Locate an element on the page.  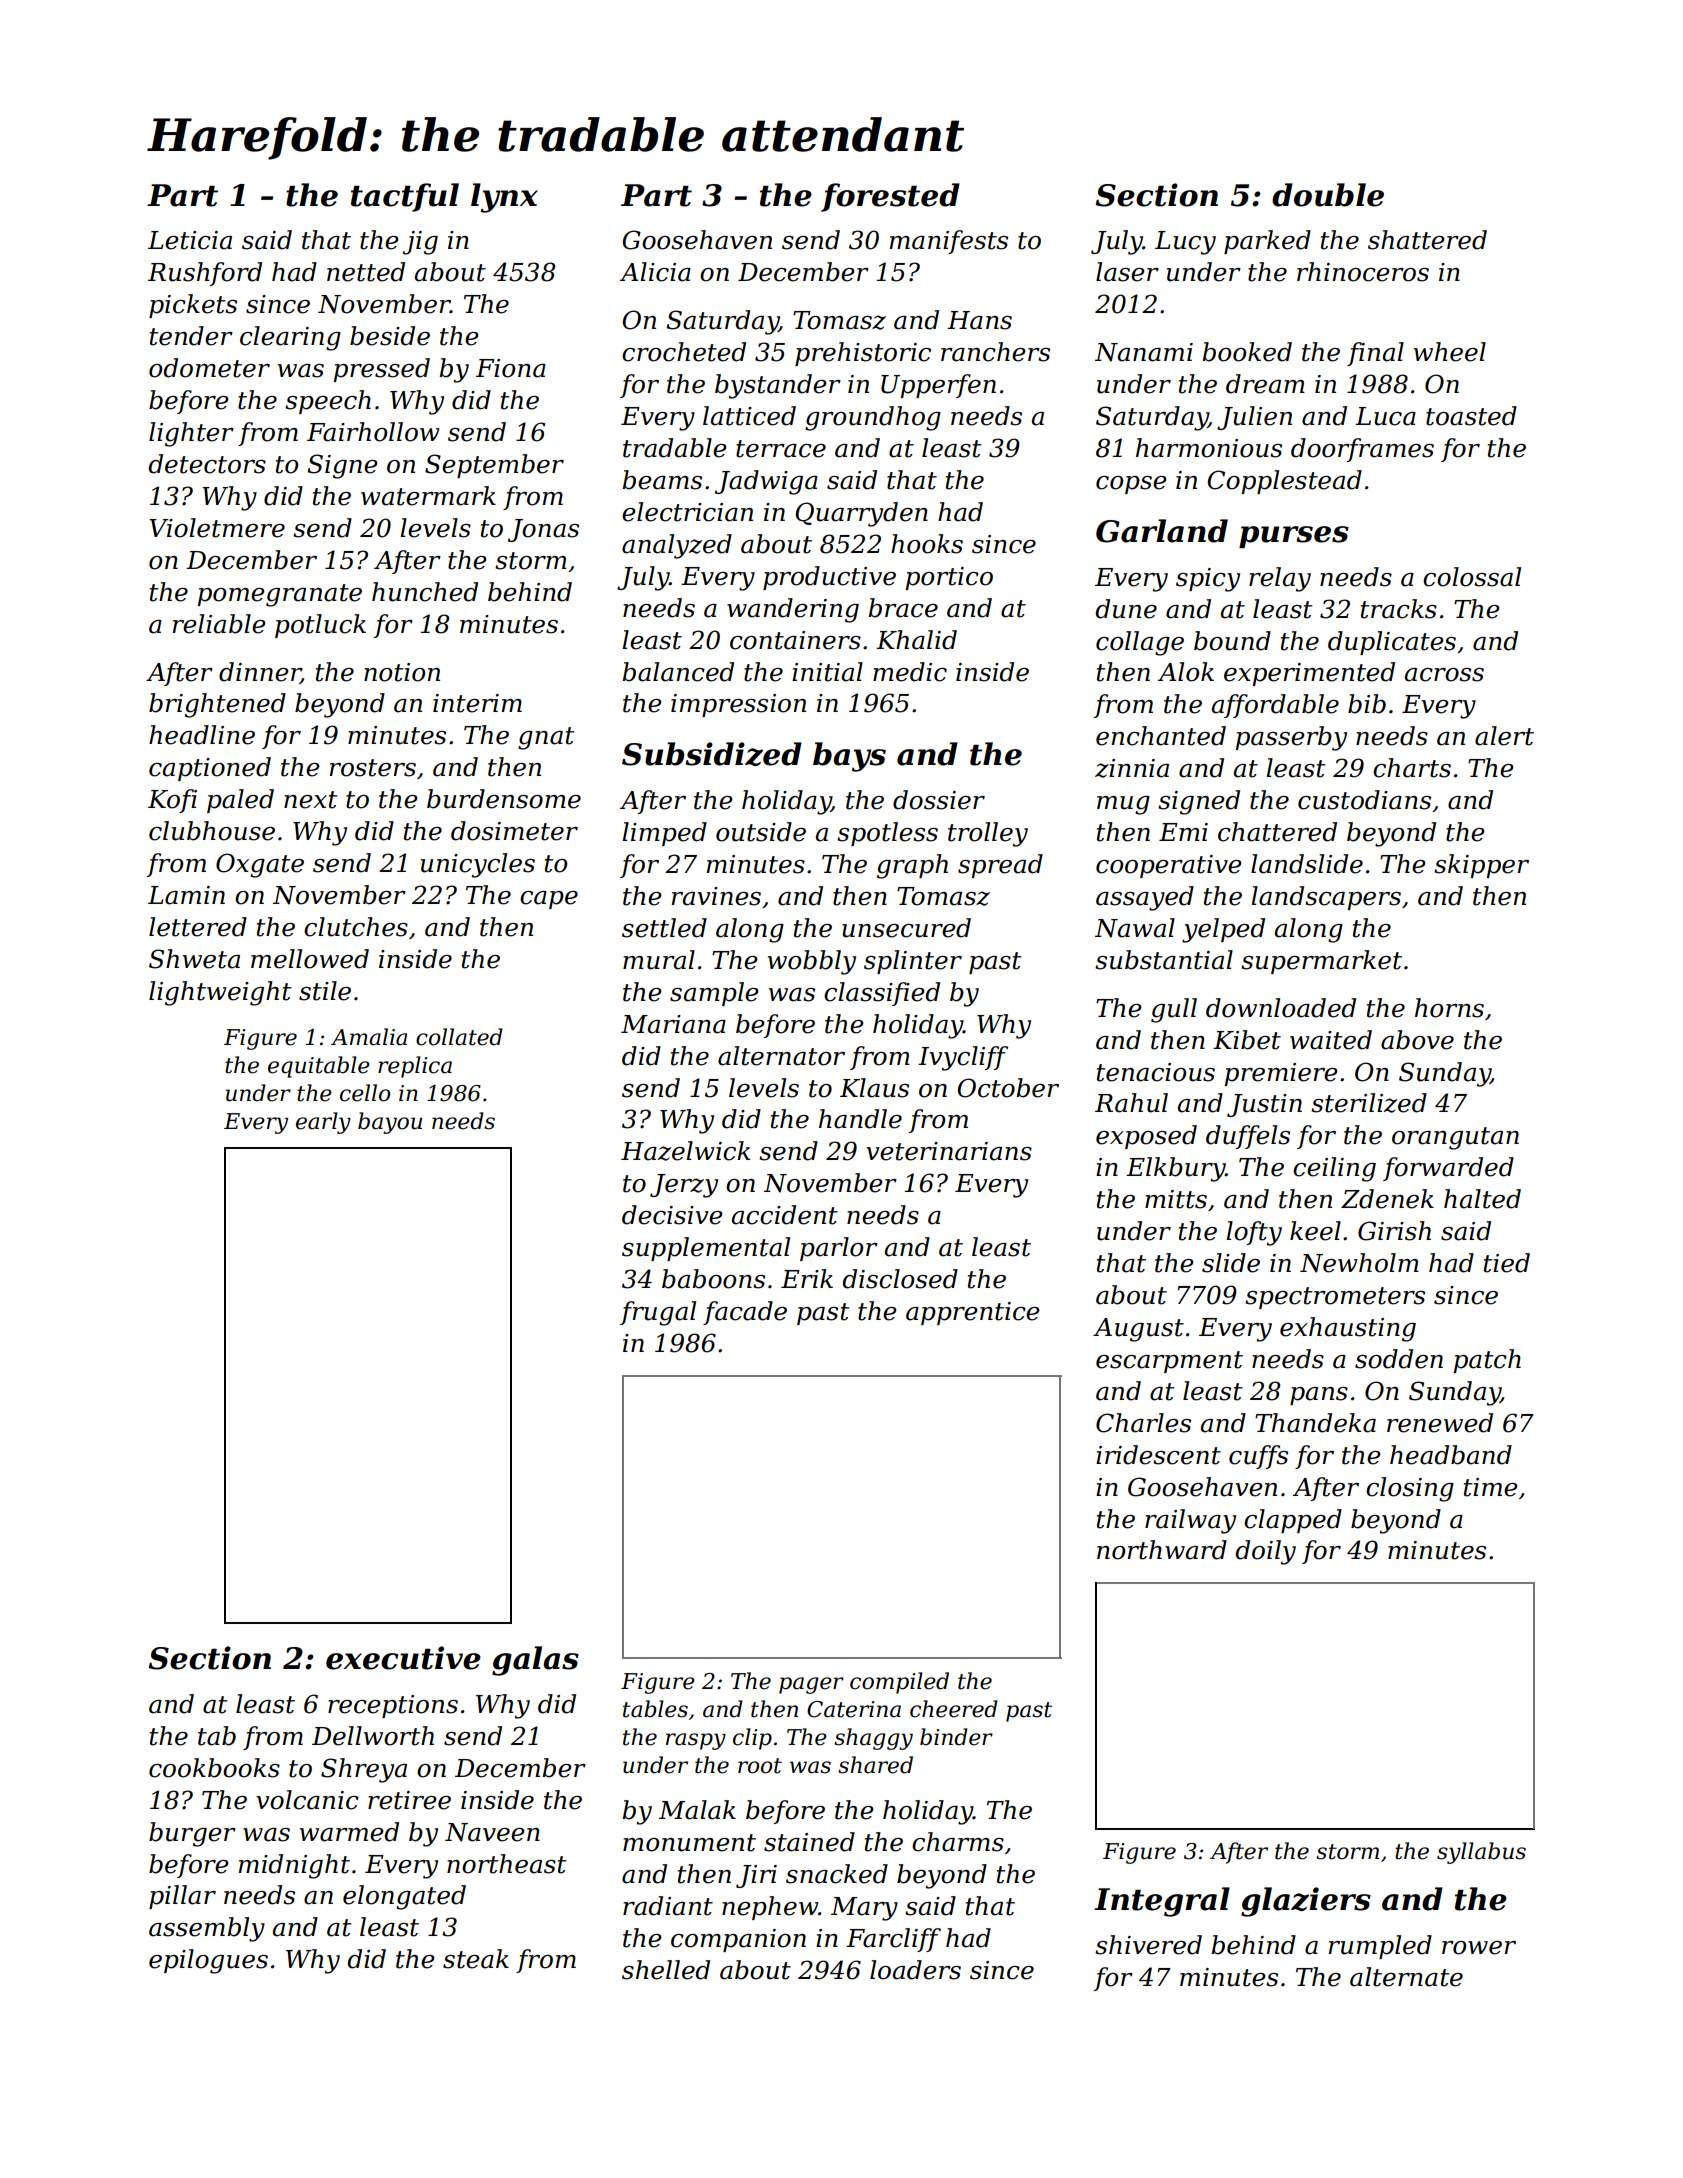
early is located at coordinates (323, 1123).
